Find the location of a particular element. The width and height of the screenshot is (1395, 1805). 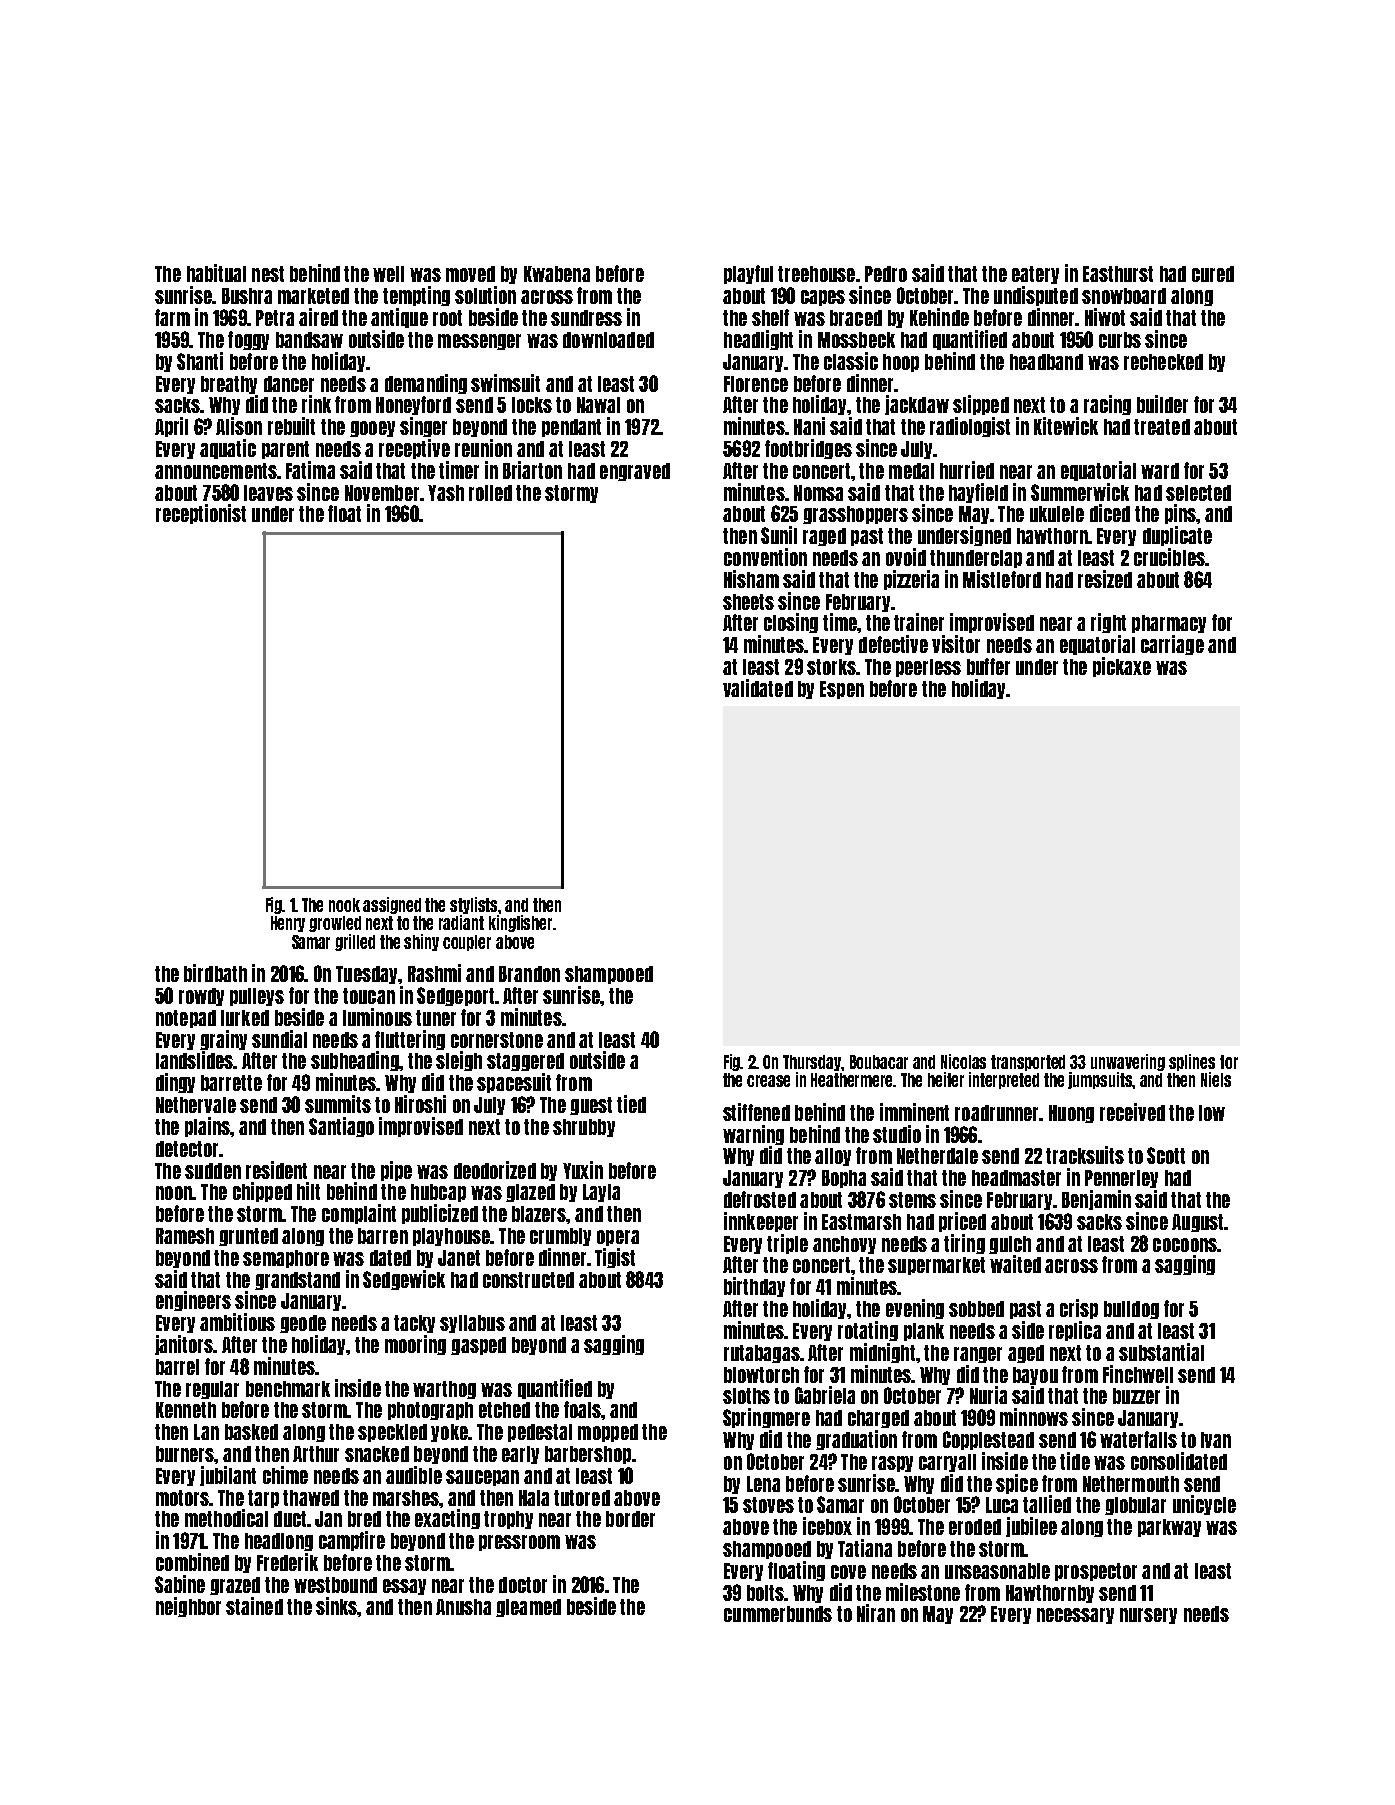

headmaster is located at coordinates (1016, 1178).
